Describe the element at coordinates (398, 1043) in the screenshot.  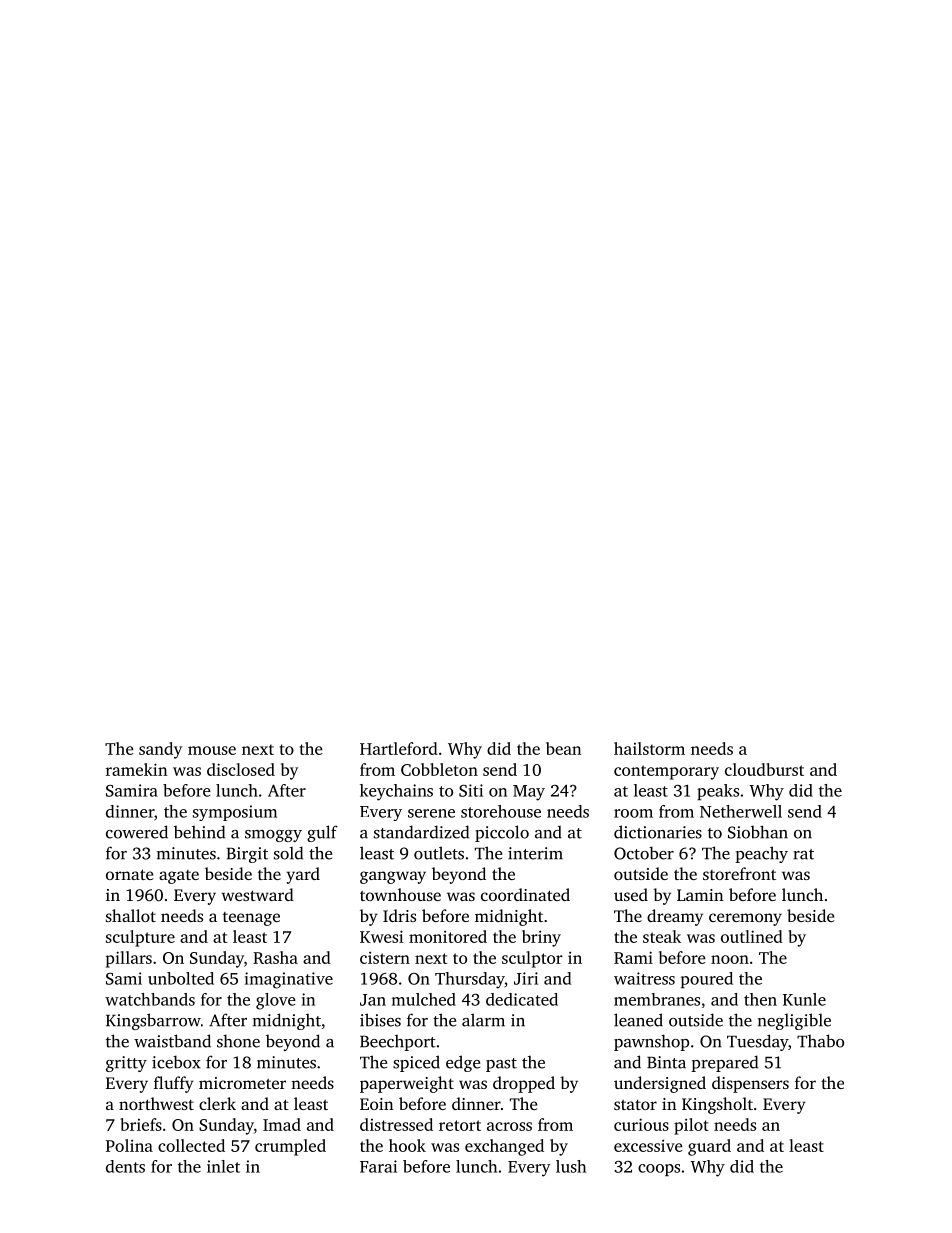
I see `Beechport` at that location.
